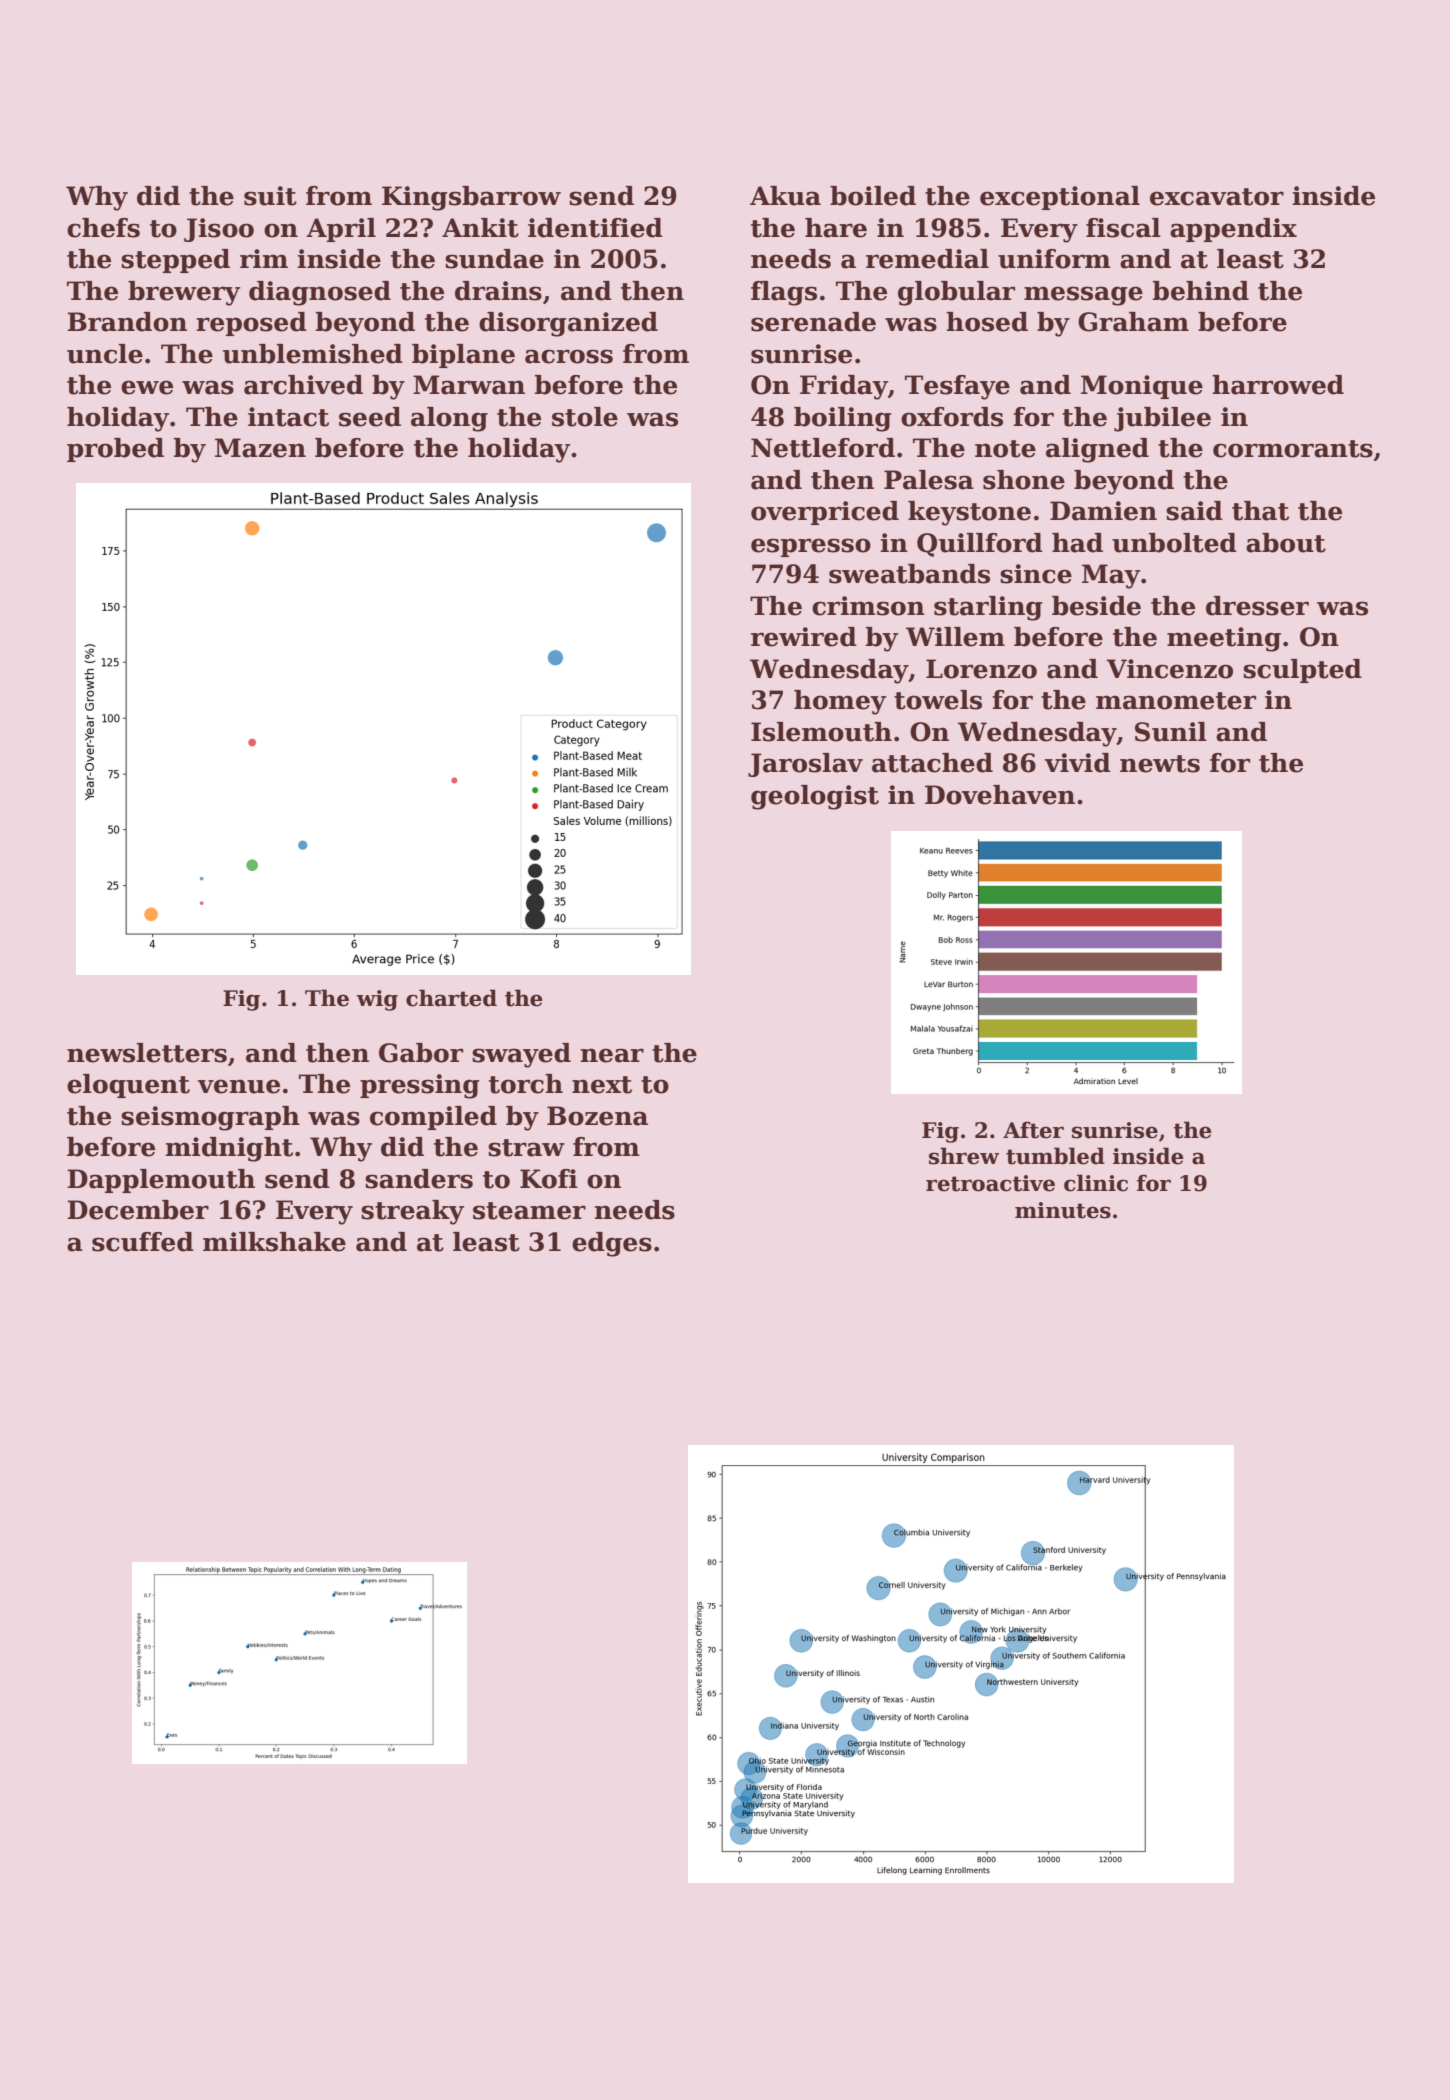 This image has height=2100, width=1450. Describe the element at coordinates (1096, 1183) in the image. I see `clinic` at that location.
